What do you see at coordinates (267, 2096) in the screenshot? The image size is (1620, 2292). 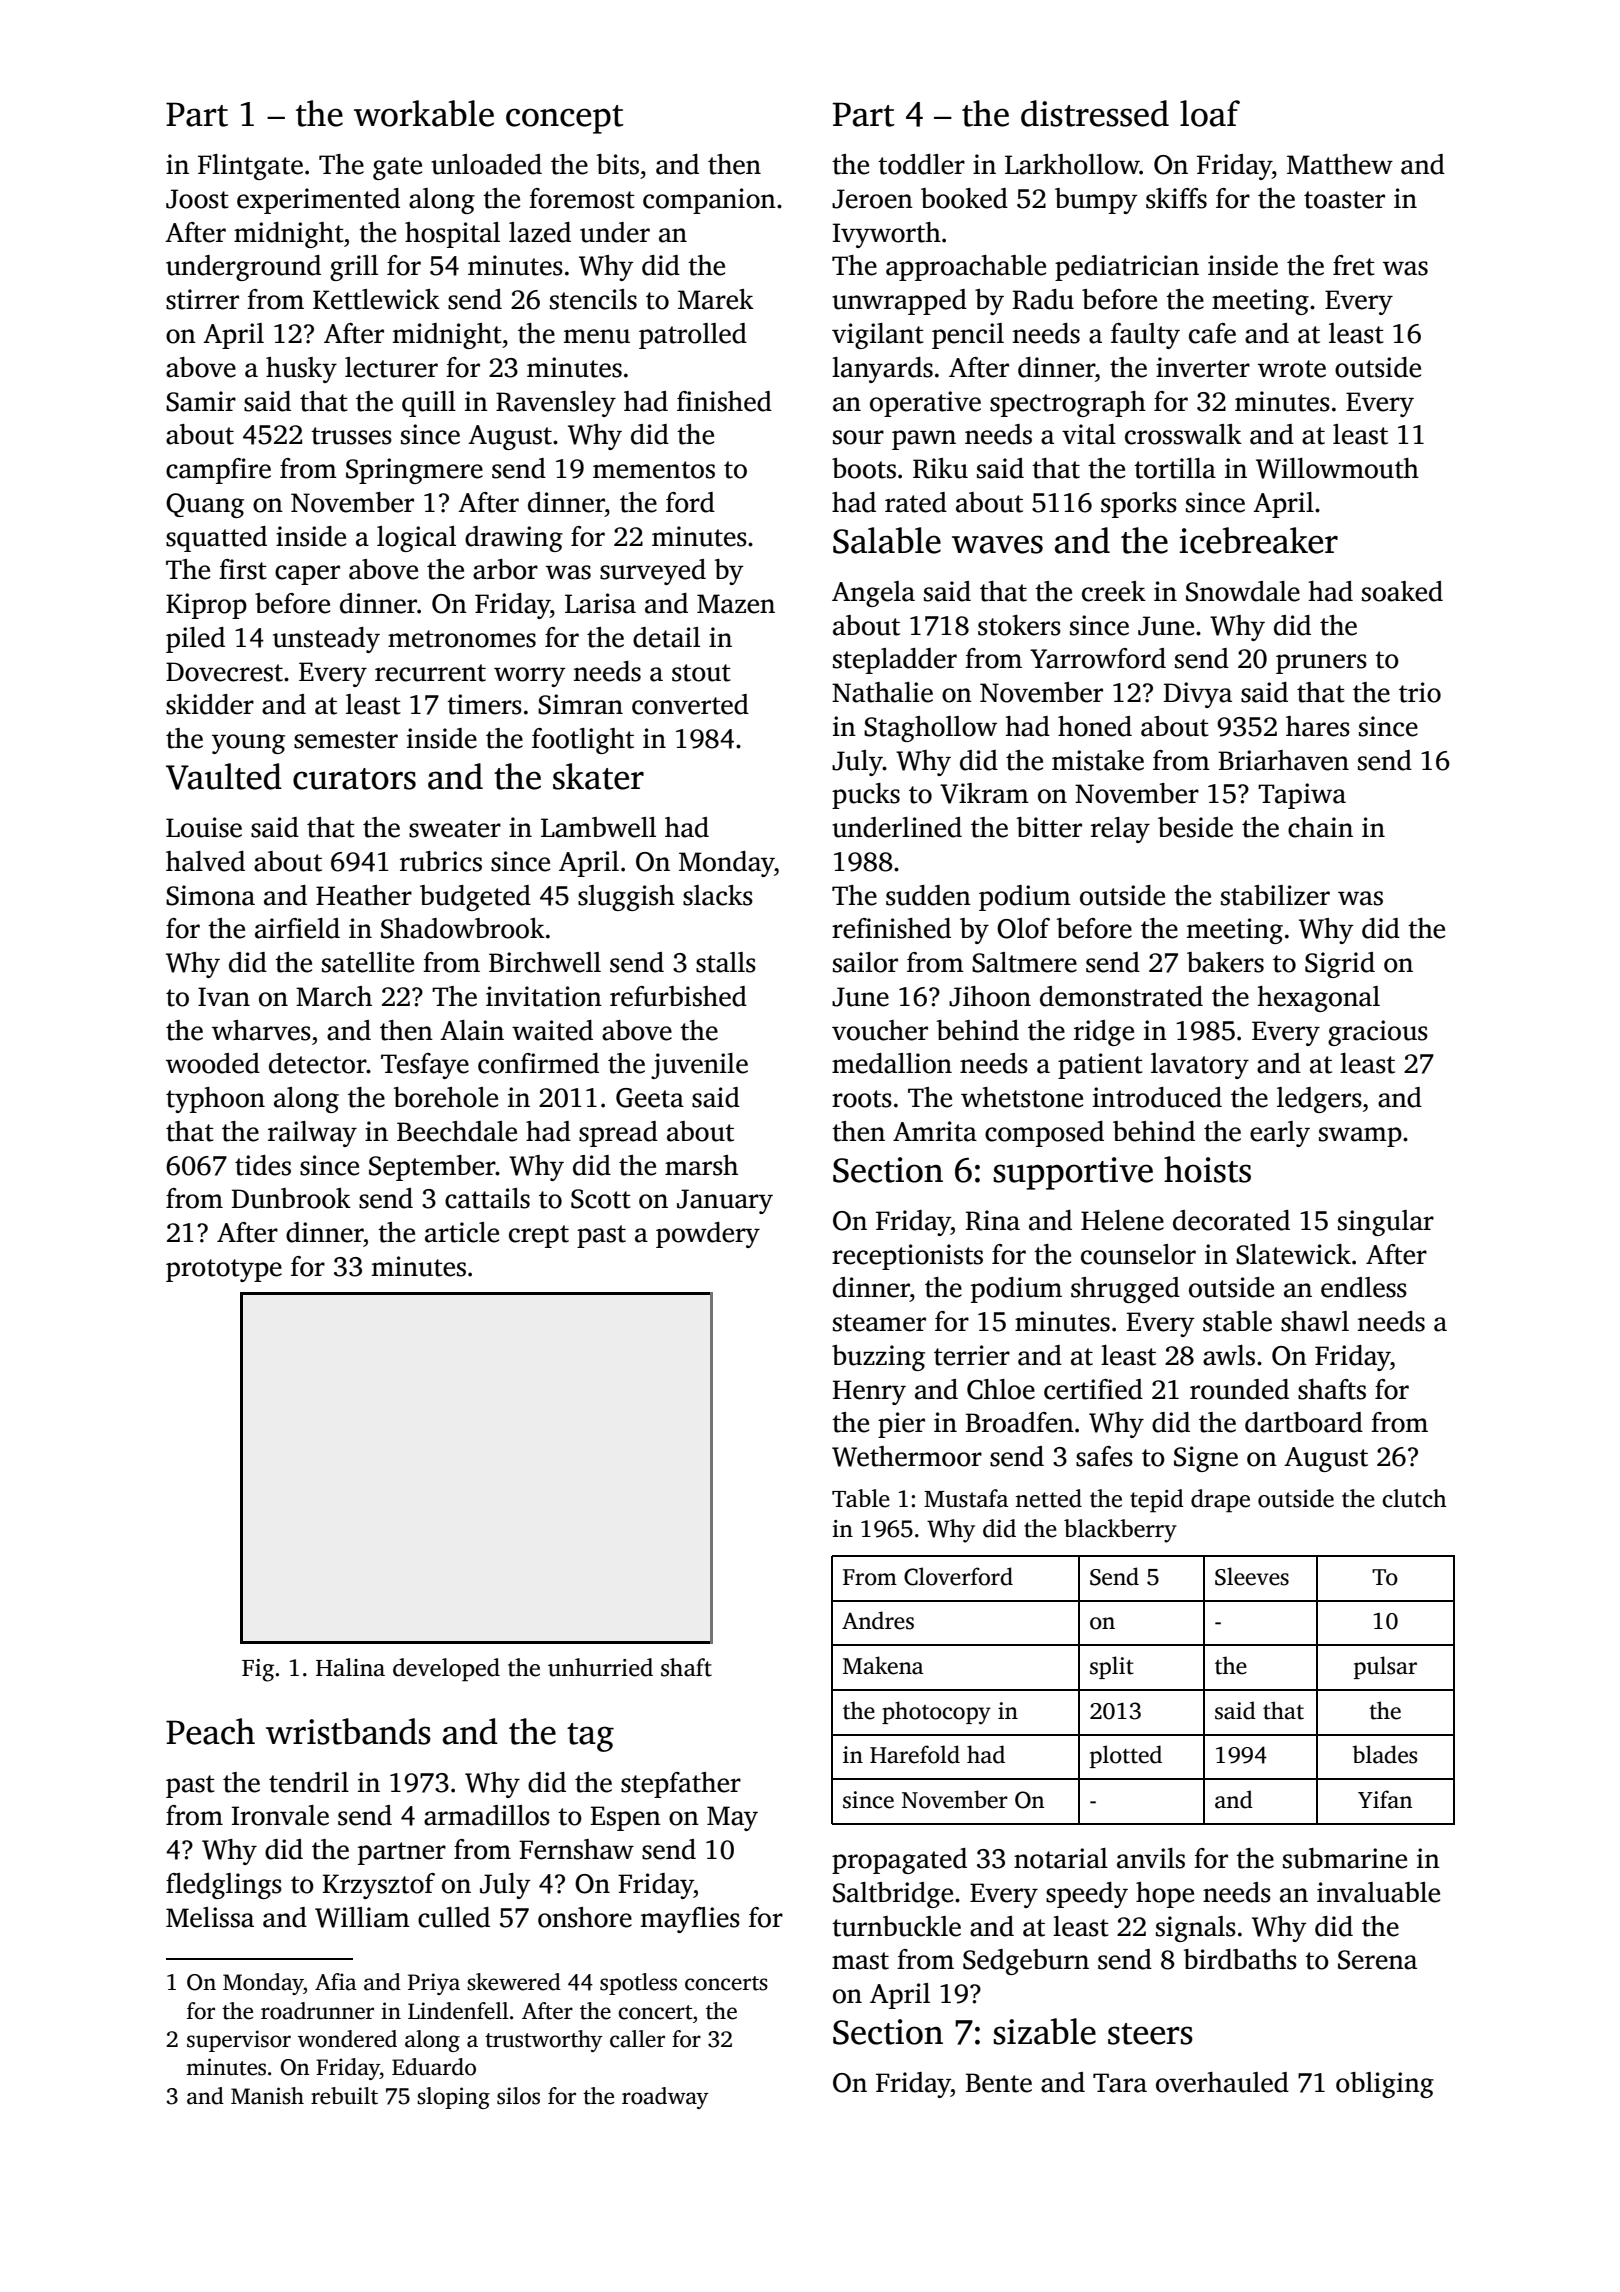 I see `Manish` at bounding box center [267, 2096].
